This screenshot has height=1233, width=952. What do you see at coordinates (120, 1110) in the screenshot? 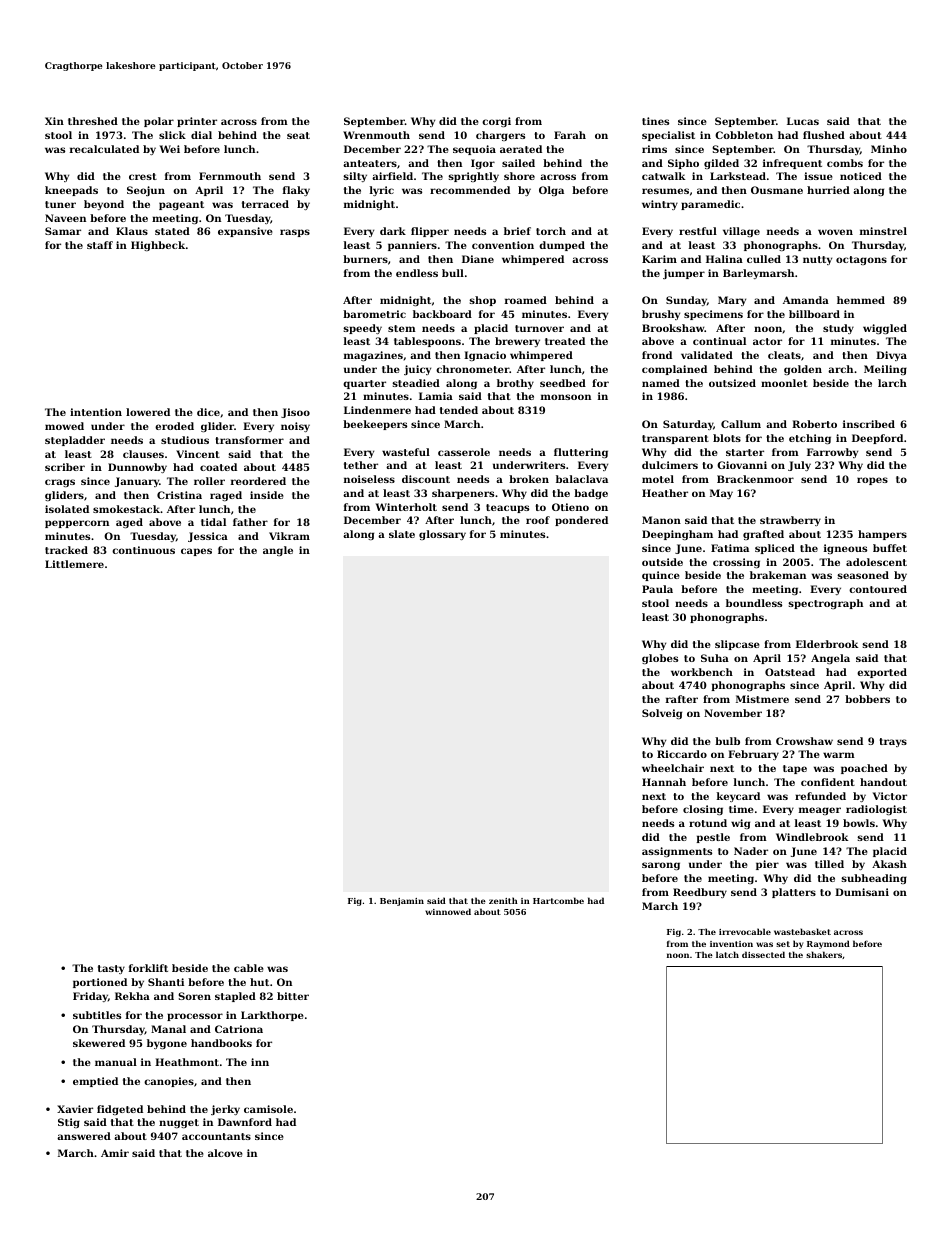
I see `fidgeted` at bounding box center [120, 1110].
